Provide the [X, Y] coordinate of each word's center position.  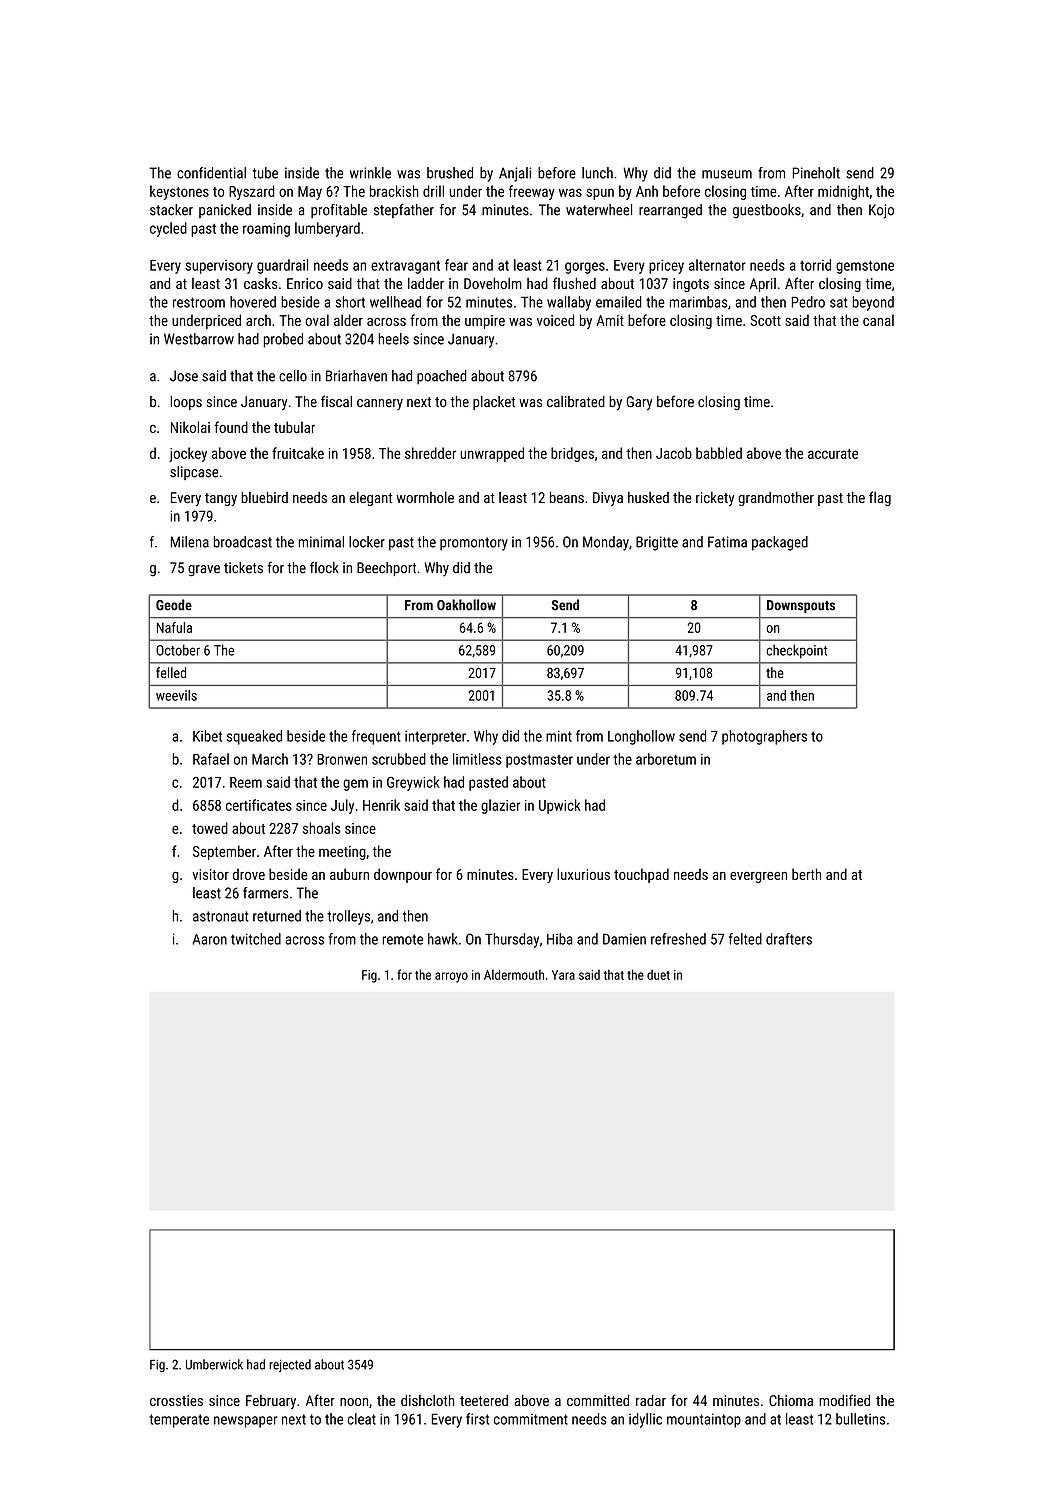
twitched [256, 939]
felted [745, 939]
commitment [531, 1419]
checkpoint [797, 651]
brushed [450, 173]
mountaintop [704, 1420]
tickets [243, 568]
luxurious [583, 874]
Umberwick [214, 1364]
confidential [211, 173]
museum [727, 174]
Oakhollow [466, 605]
